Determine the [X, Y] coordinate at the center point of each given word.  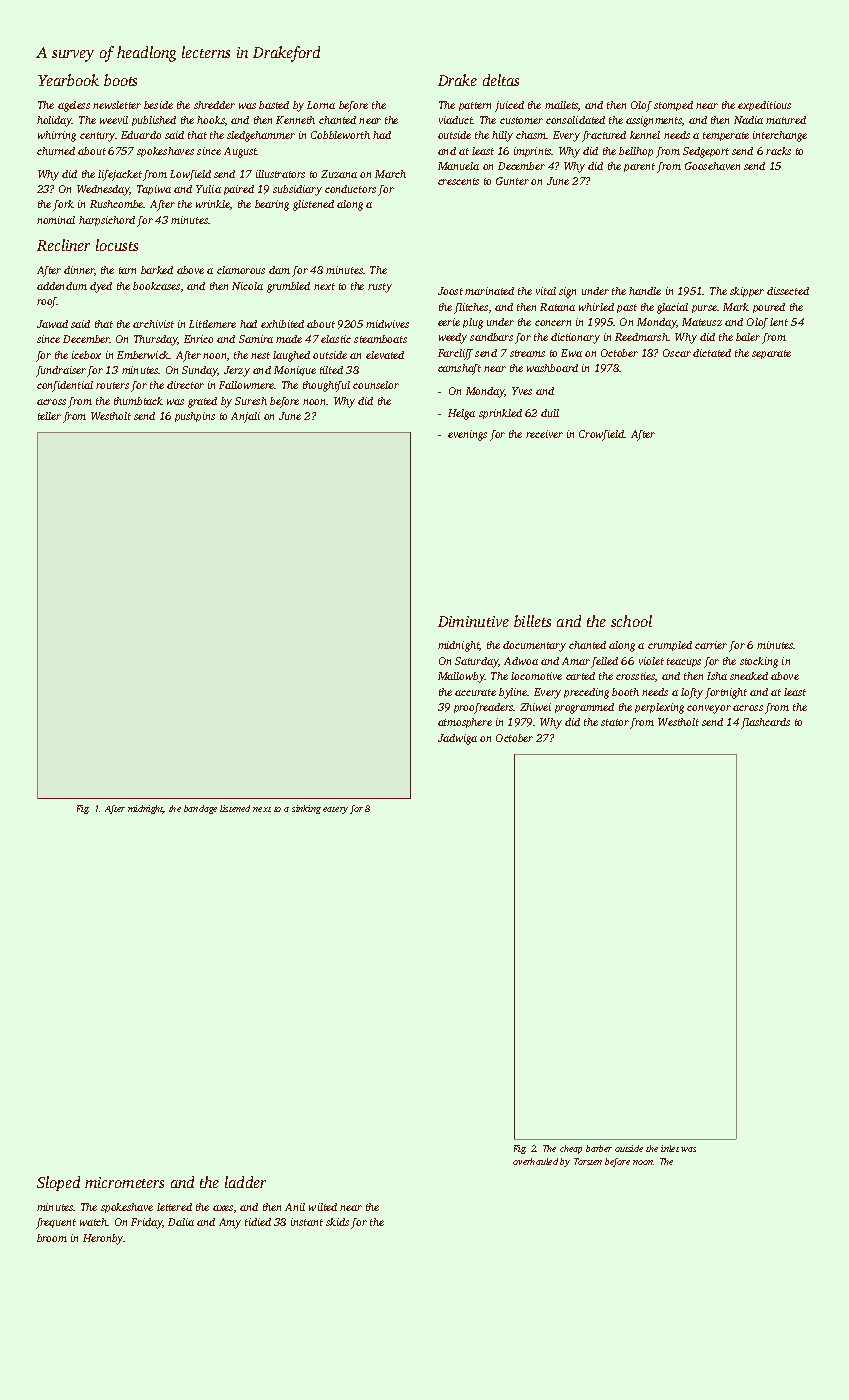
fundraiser [61, 371]
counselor [376, 385]
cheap [571, 1149]
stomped [673, 106]
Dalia [181, 1222]
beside [158, 105]
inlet [670, 1148]
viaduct [456, 120]
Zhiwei [535, 707]
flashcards [765, 723]
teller [49, 416]
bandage [200, 809]
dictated [712, 353]
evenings [467, 435]
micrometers [124, 1182]
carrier [711, 645]
